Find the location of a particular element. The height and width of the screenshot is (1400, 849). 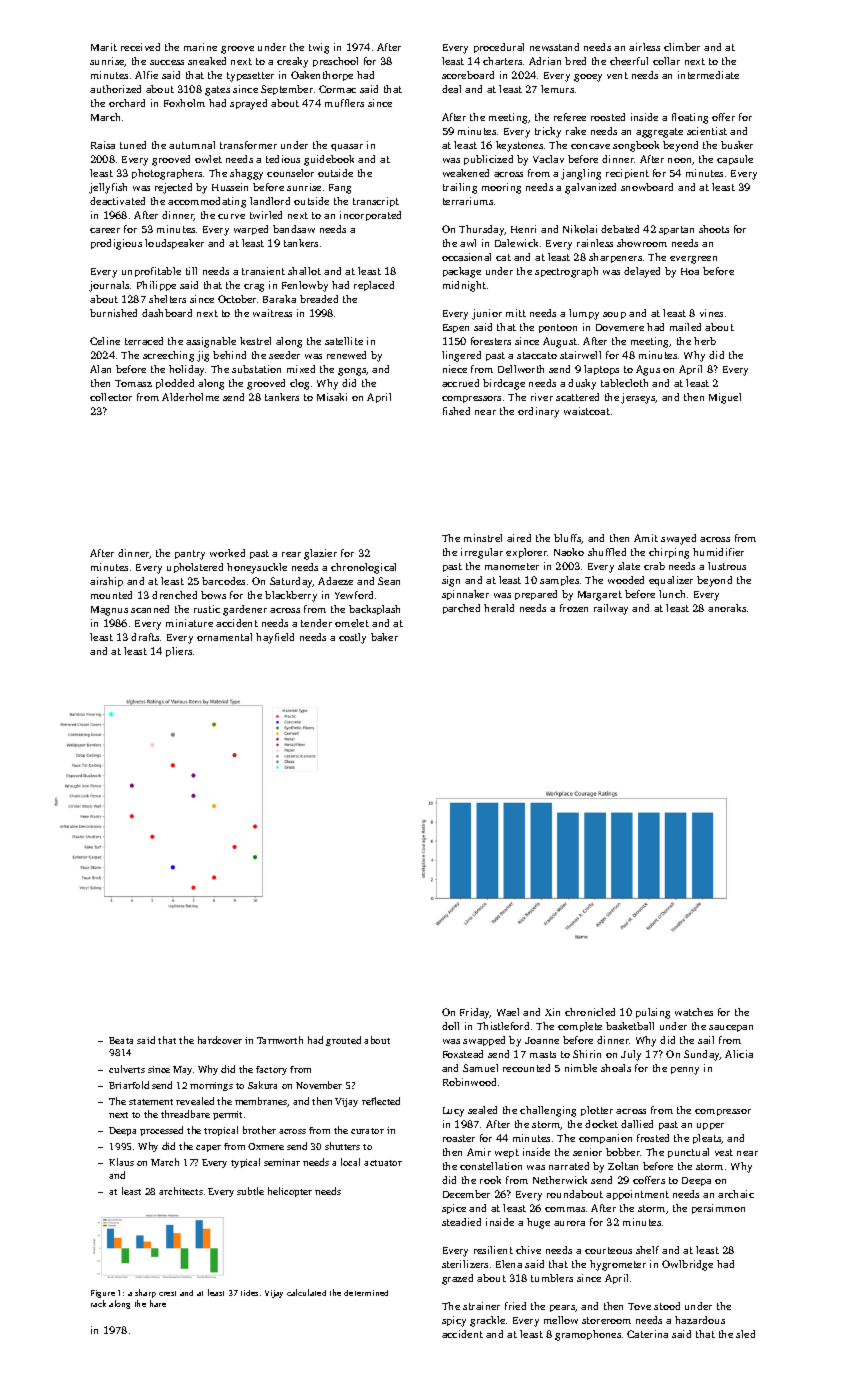

helicopter is located at coordinates (290, 1192).
